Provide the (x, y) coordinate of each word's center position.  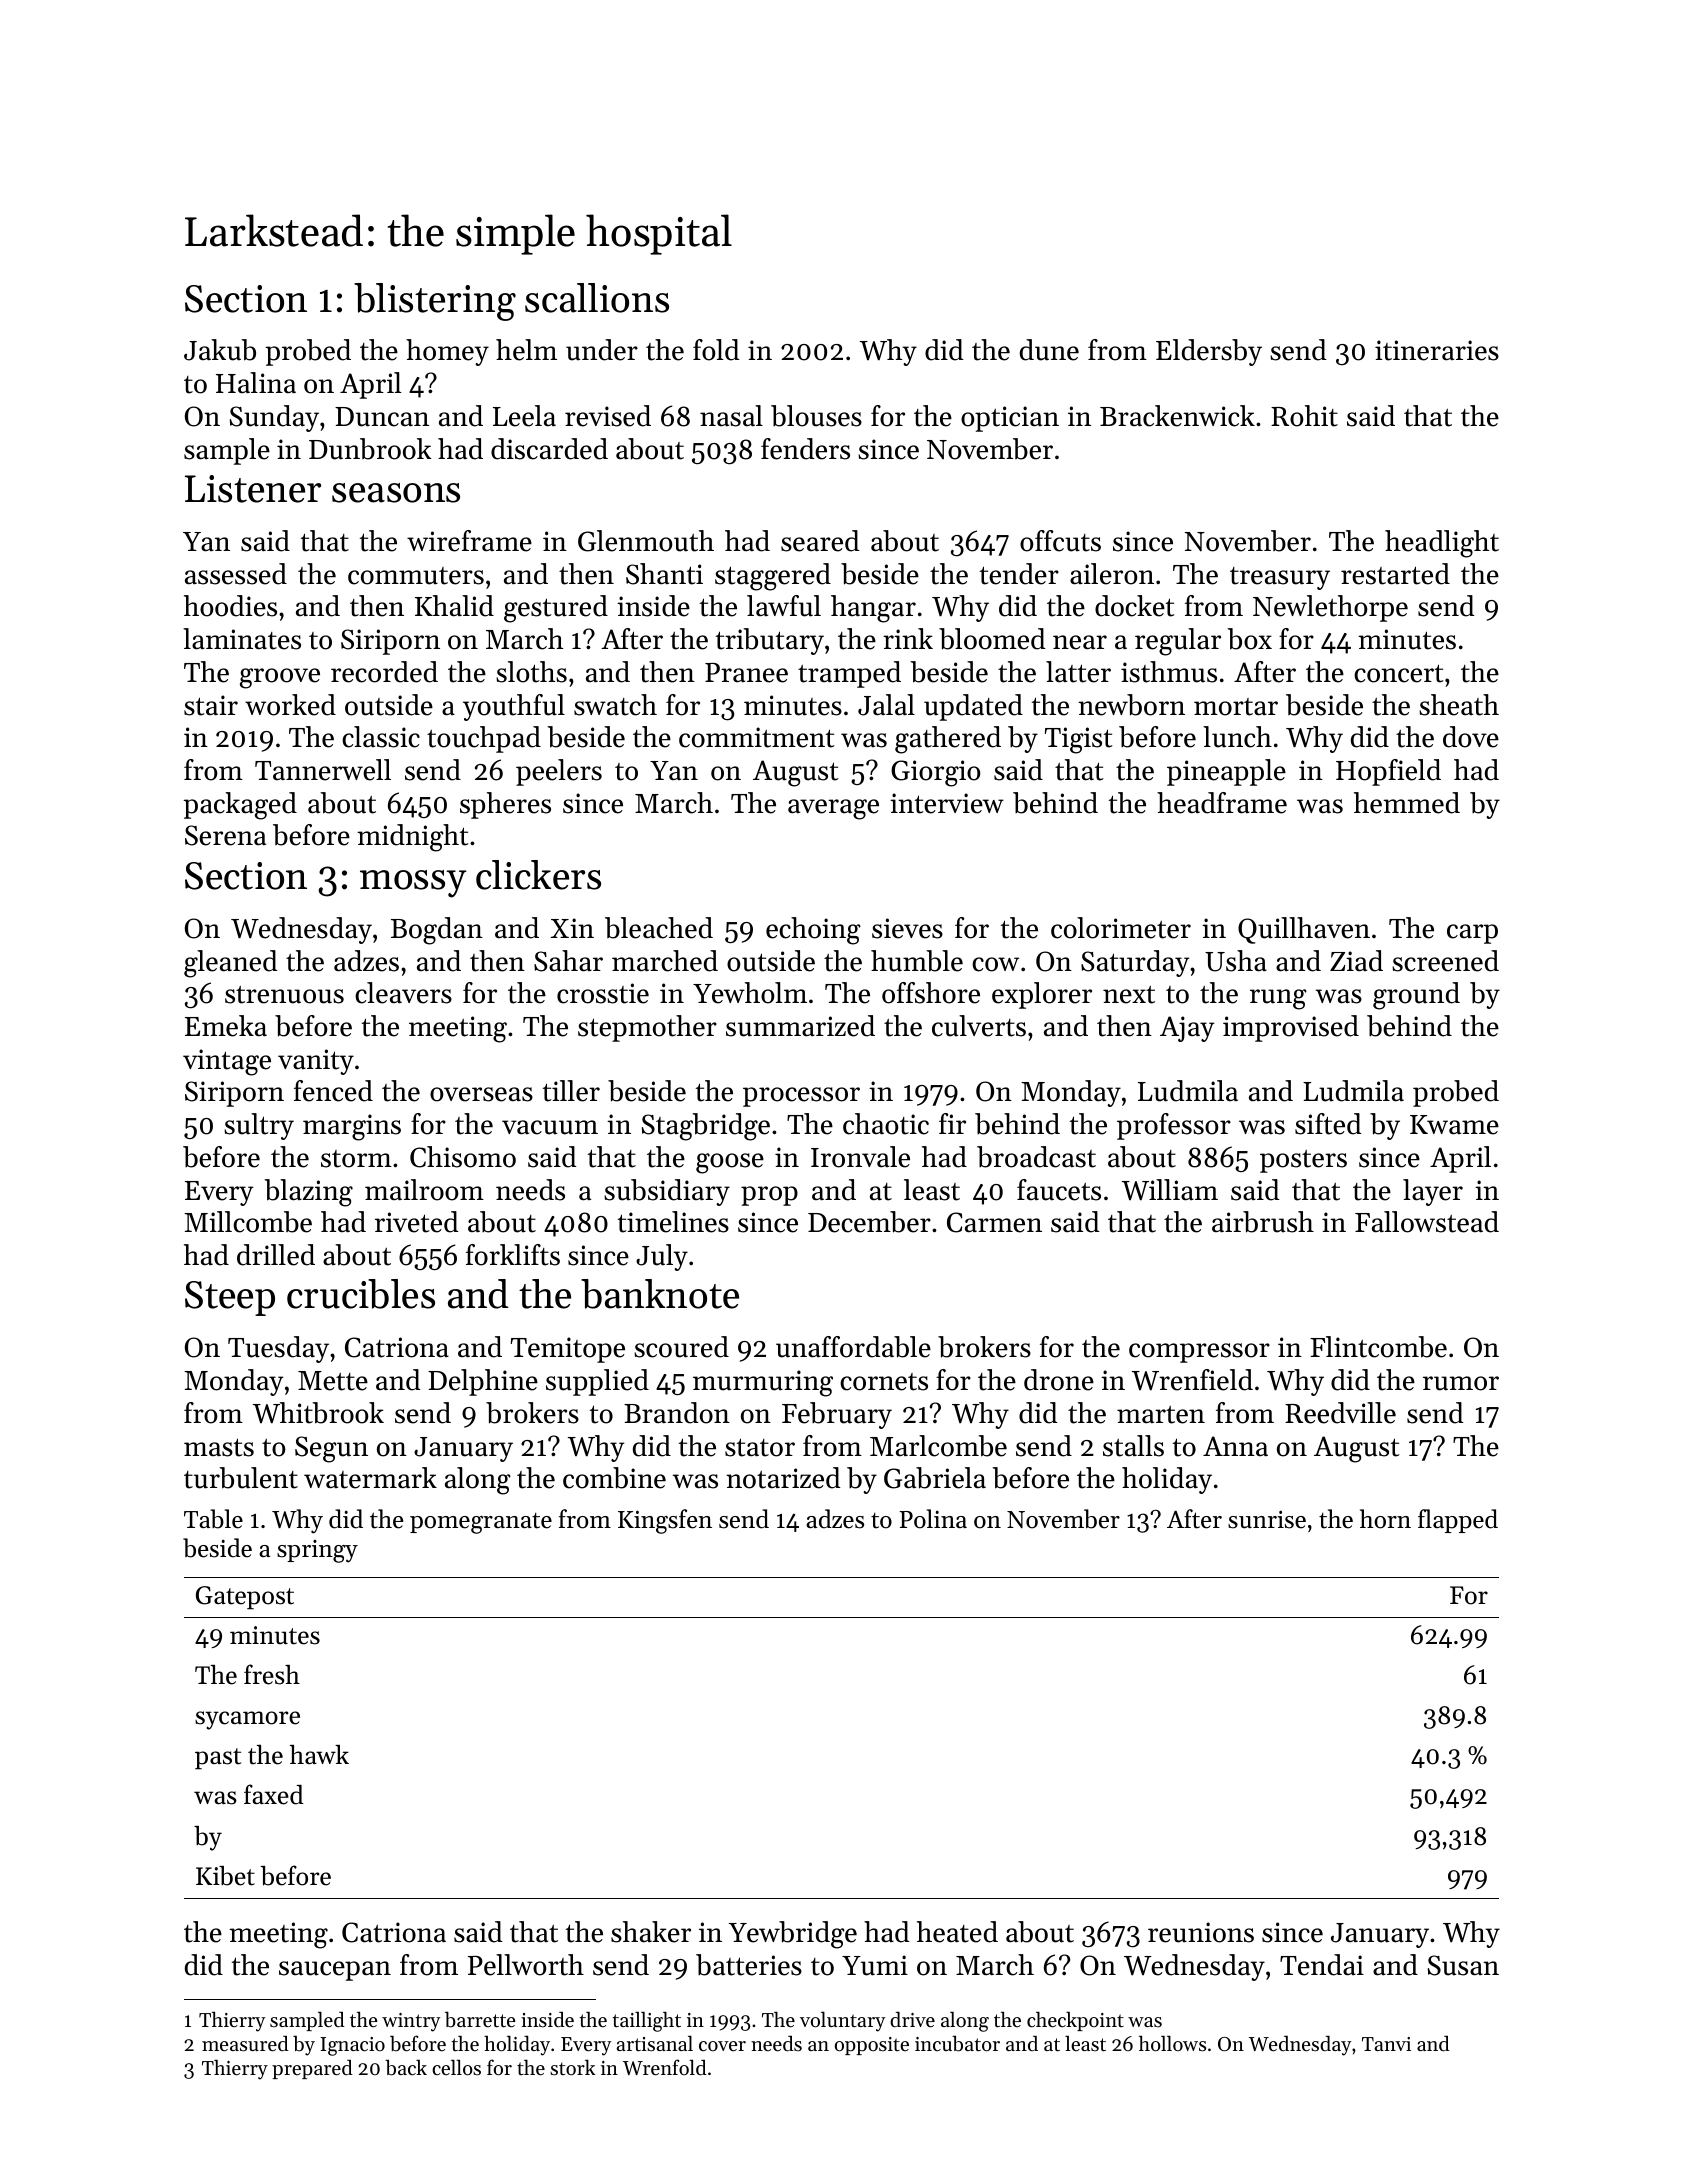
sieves (907, 928)
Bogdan (437, 931)
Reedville (1340, 1413)
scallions (597, 298)
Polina (933, 1519)
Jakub (220, 350)
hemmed (1407, 803)
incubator (957, 2043)
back (406, 2067)
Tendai (1322, 1965)
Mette (333, 1381)
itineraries (1437, 350)
